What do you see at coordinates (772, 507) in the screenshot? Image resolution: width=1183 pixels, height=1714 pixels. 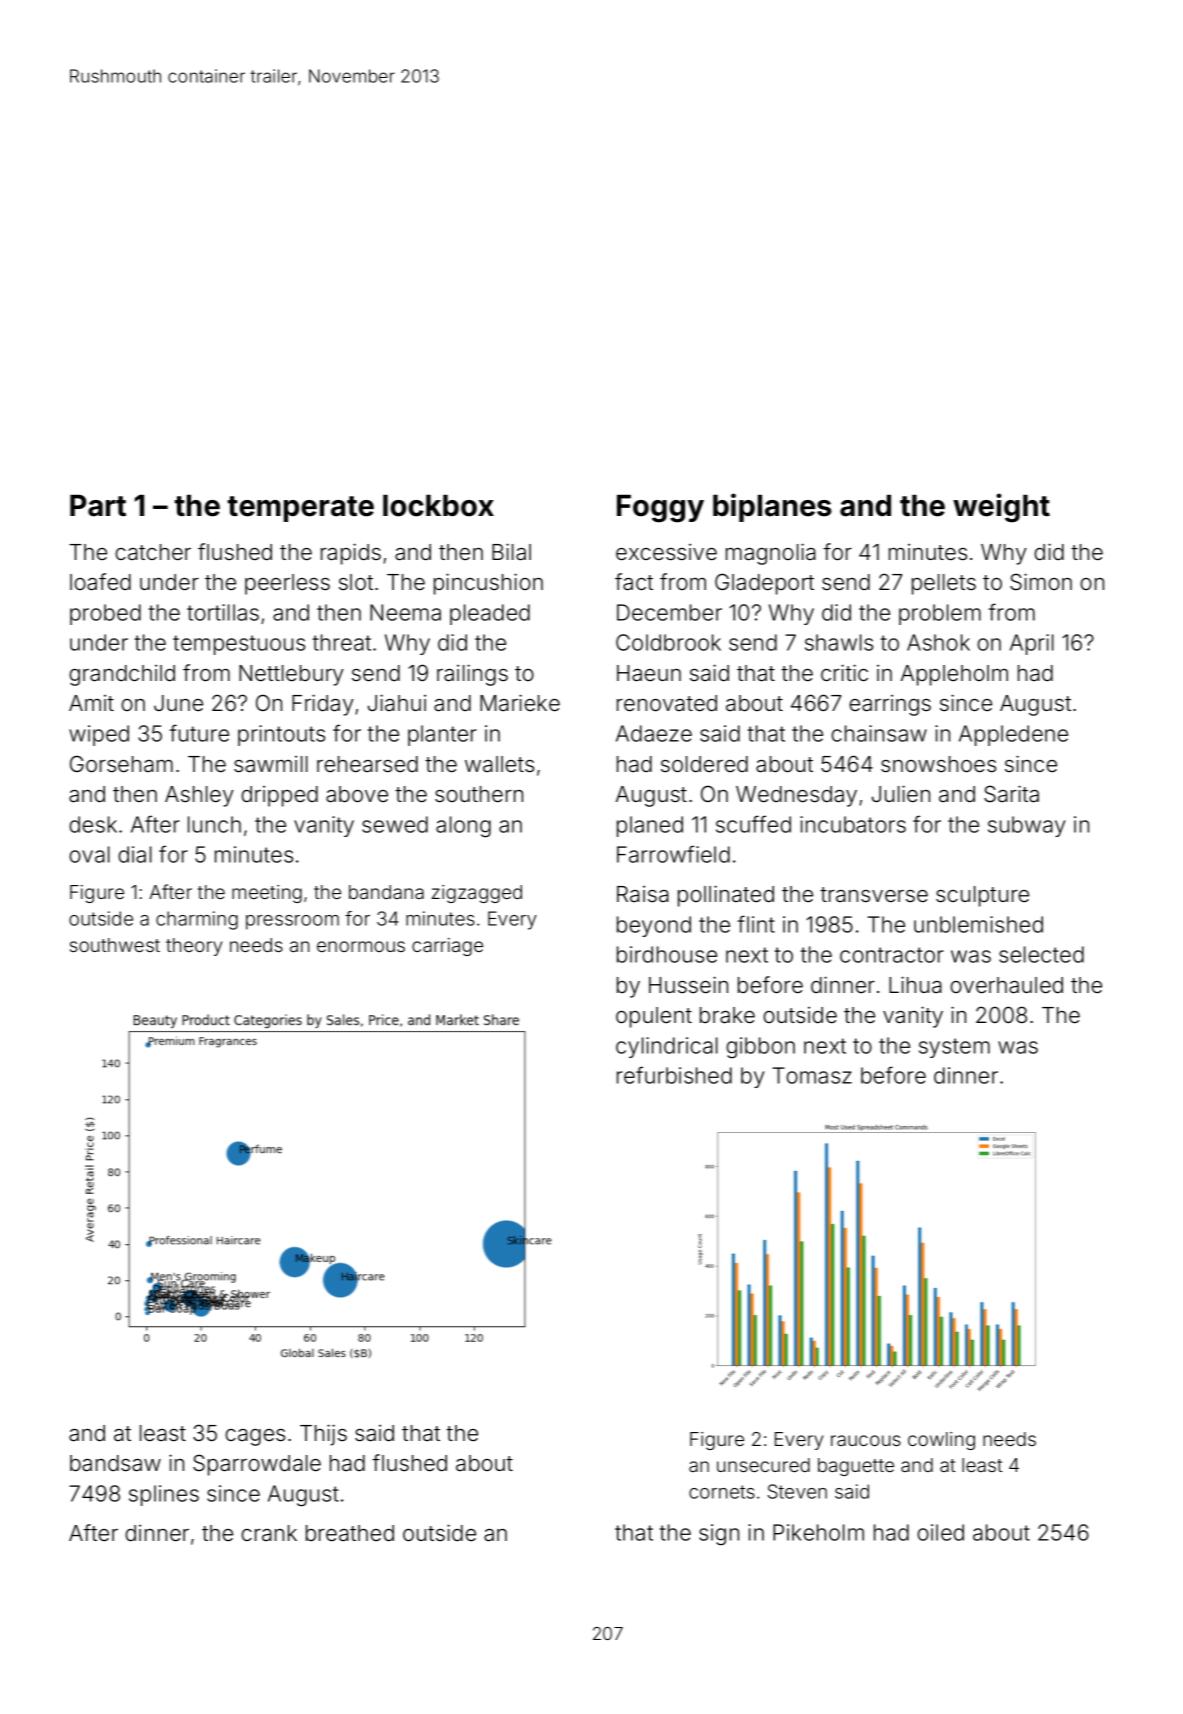 I see `biplanes` at bounding box center [772, 507].
